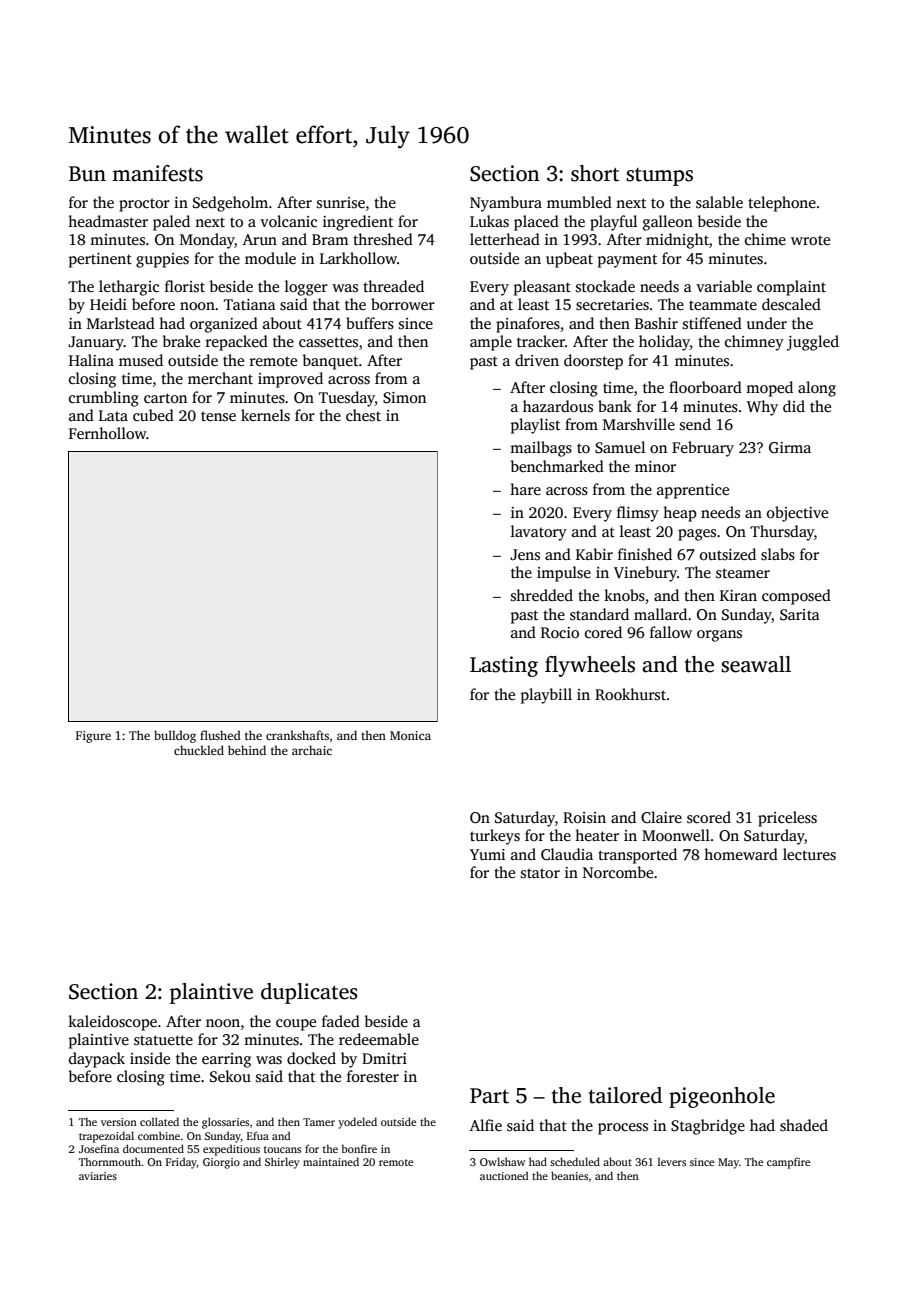 This screenshot has width=908, height=1316. I want to click on Shirley, so click(282, 1163).
